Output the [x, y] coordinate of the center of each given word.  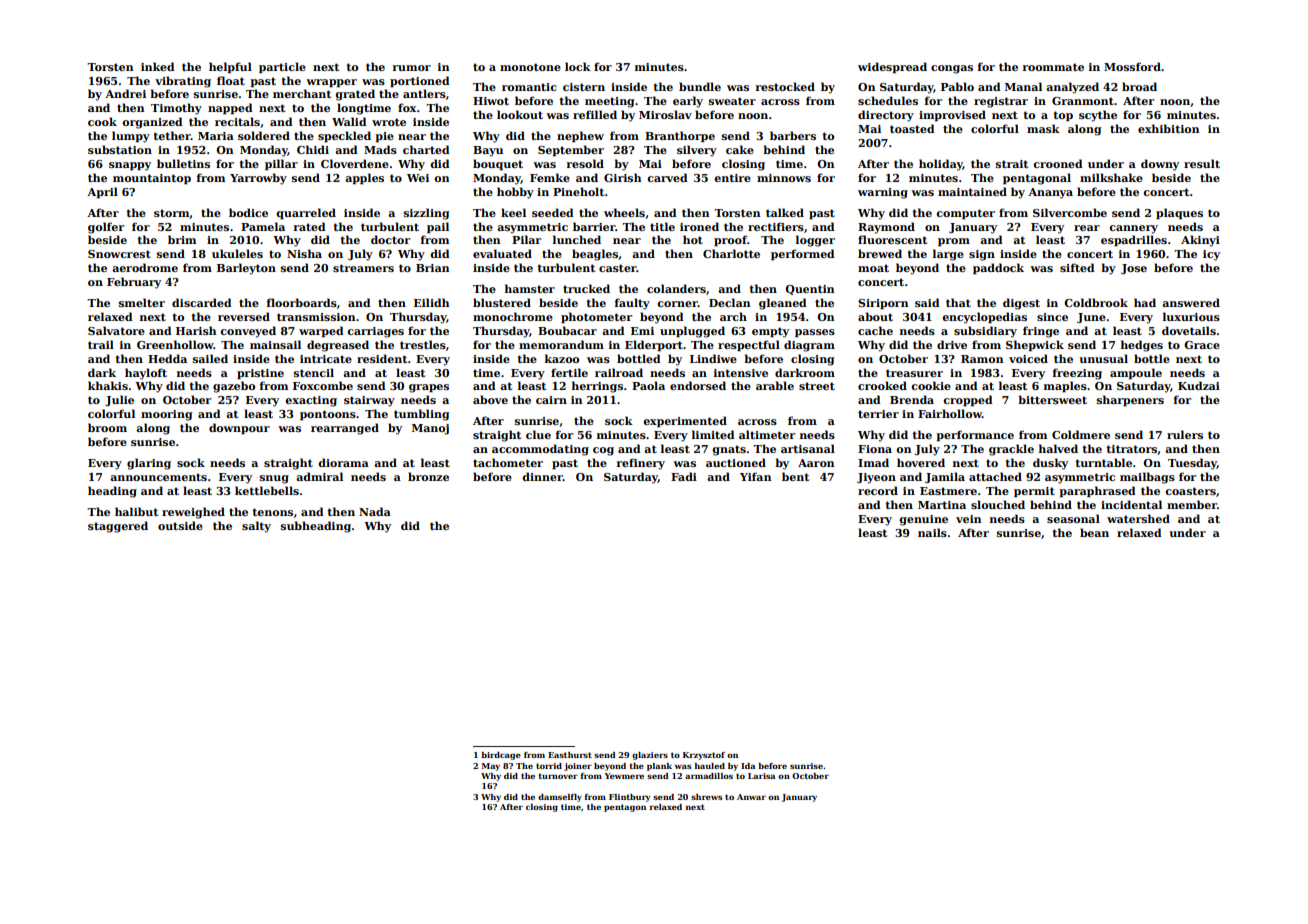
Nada [375, 511]
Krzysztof [704, 756]
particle [282, 67]
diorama [343, 462]
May [491, 767]
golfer [106, 228]
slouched [998, 504]
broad [1139, 86]
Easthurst [570, 755]
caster [618, 268]
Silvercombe [1070, 212]
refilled [595, 114]
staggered [118, 527]
